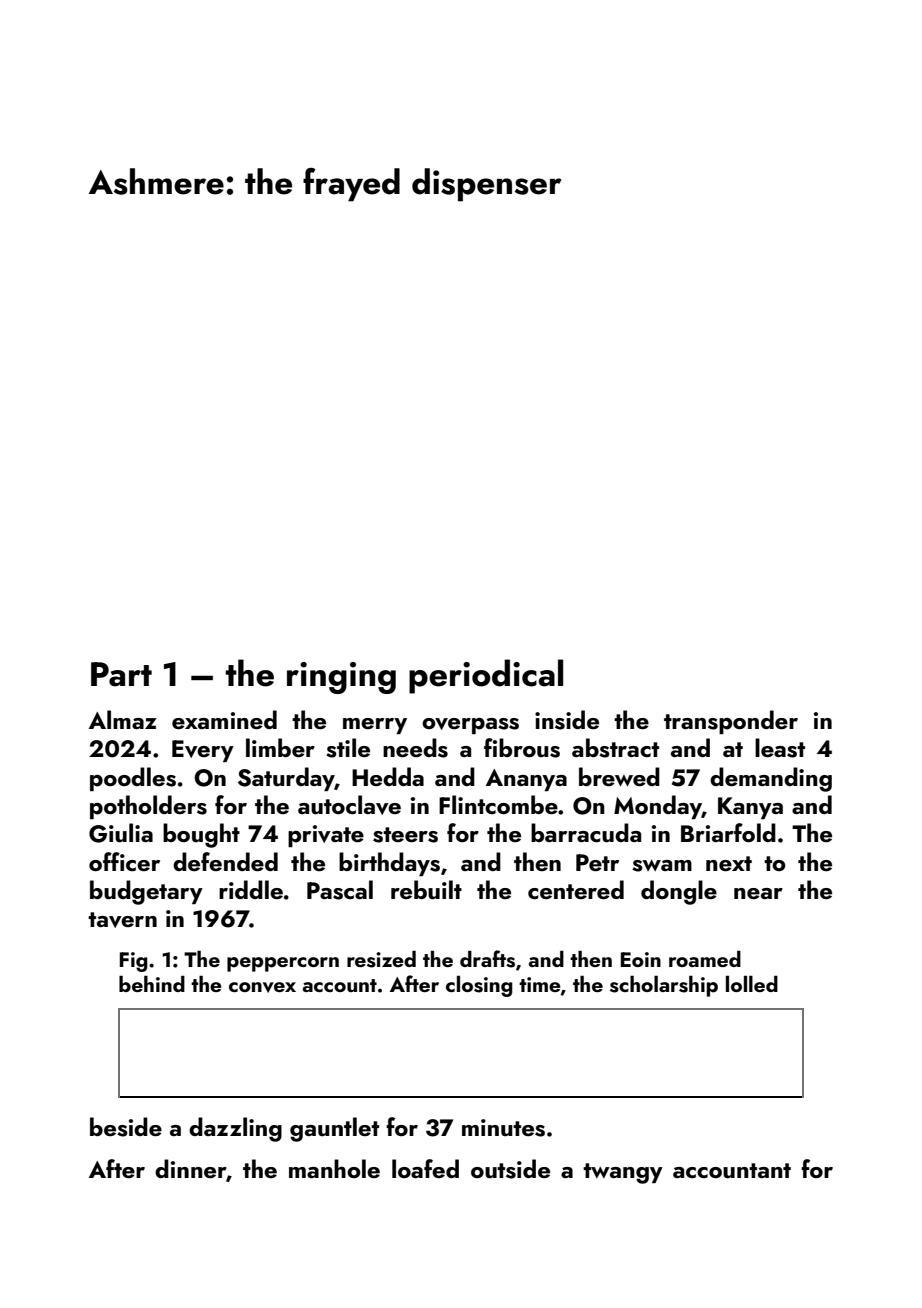  I want to click on drafts, so click(487, 959).
